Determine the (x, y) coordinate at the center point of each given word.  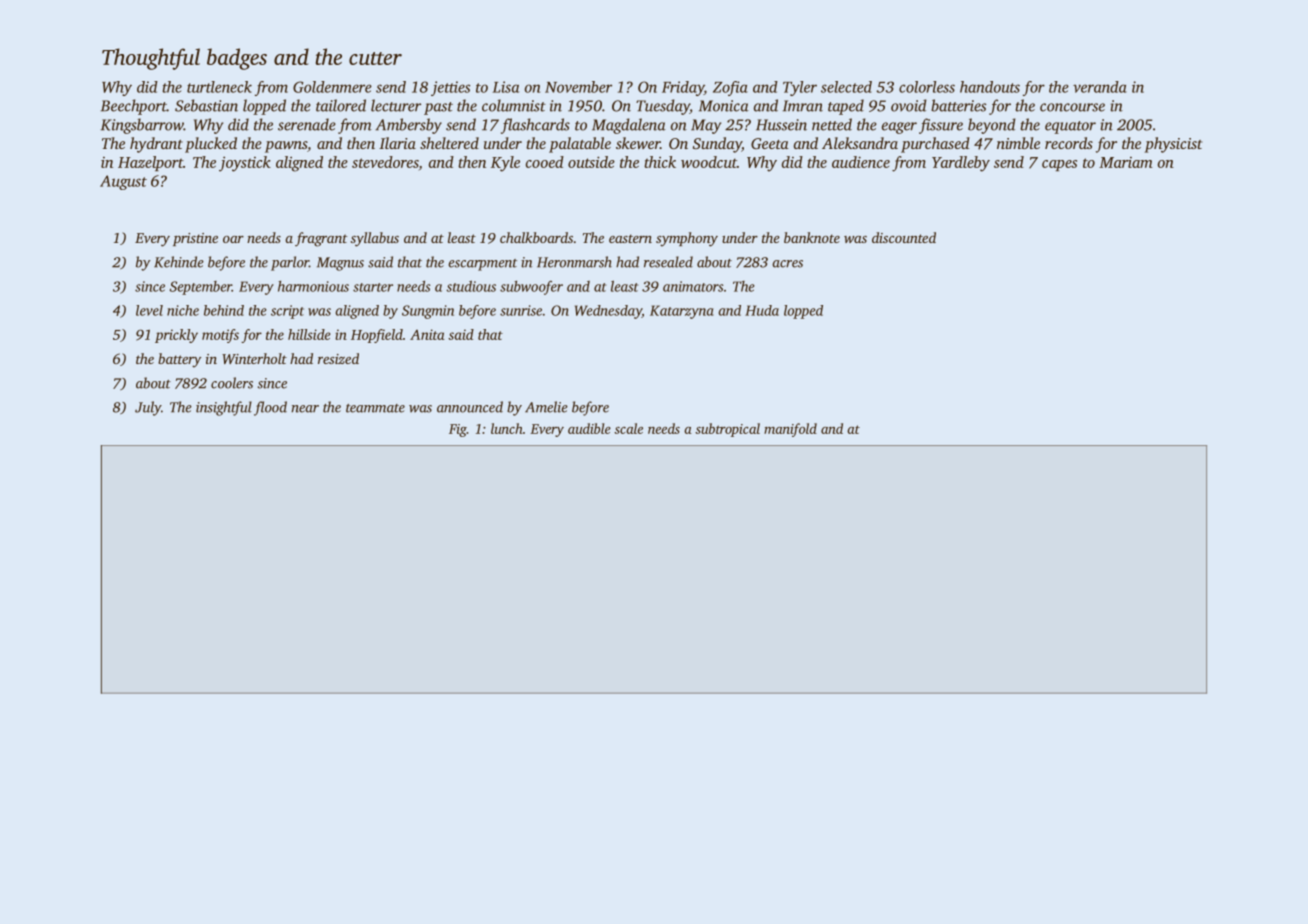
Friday (683, 88)
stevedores (385, 162)
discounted (904, 237)
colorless (927, 87)
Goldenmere (332, 87)
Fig (458, 430)
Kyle (505, 164)
